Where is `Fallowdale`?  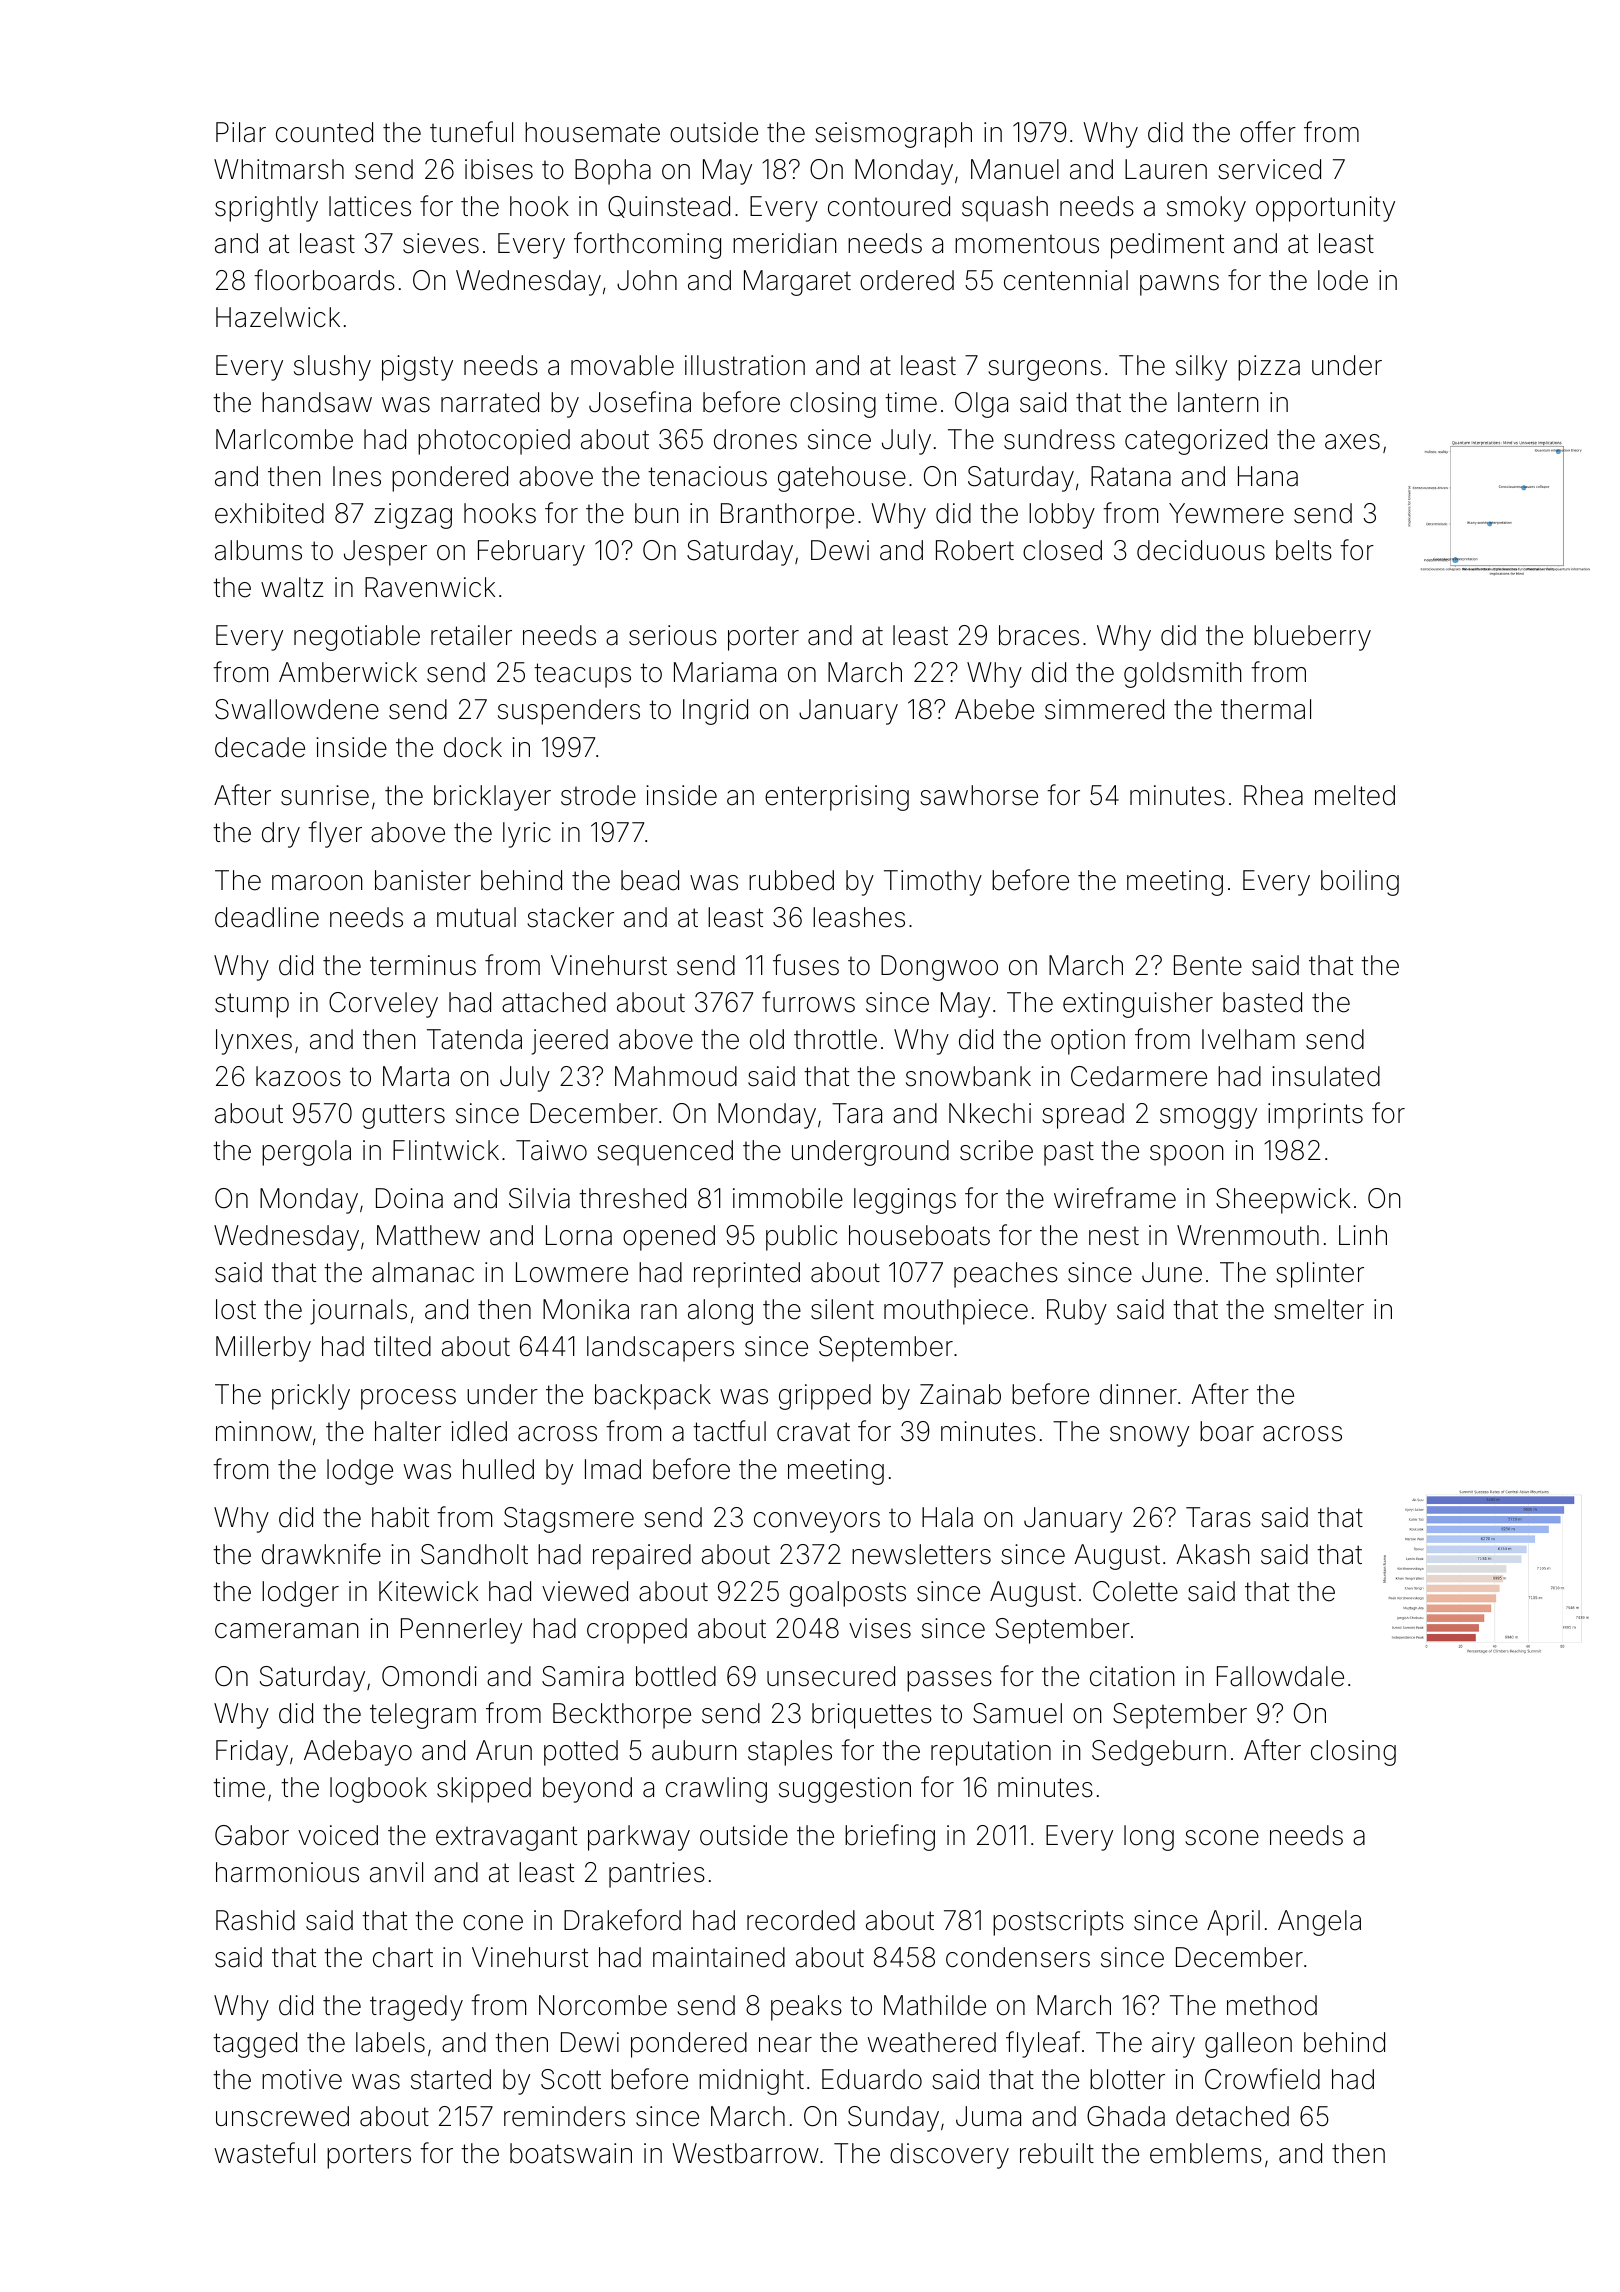 Fallowdale is located at coordinates (1280, 1676).
